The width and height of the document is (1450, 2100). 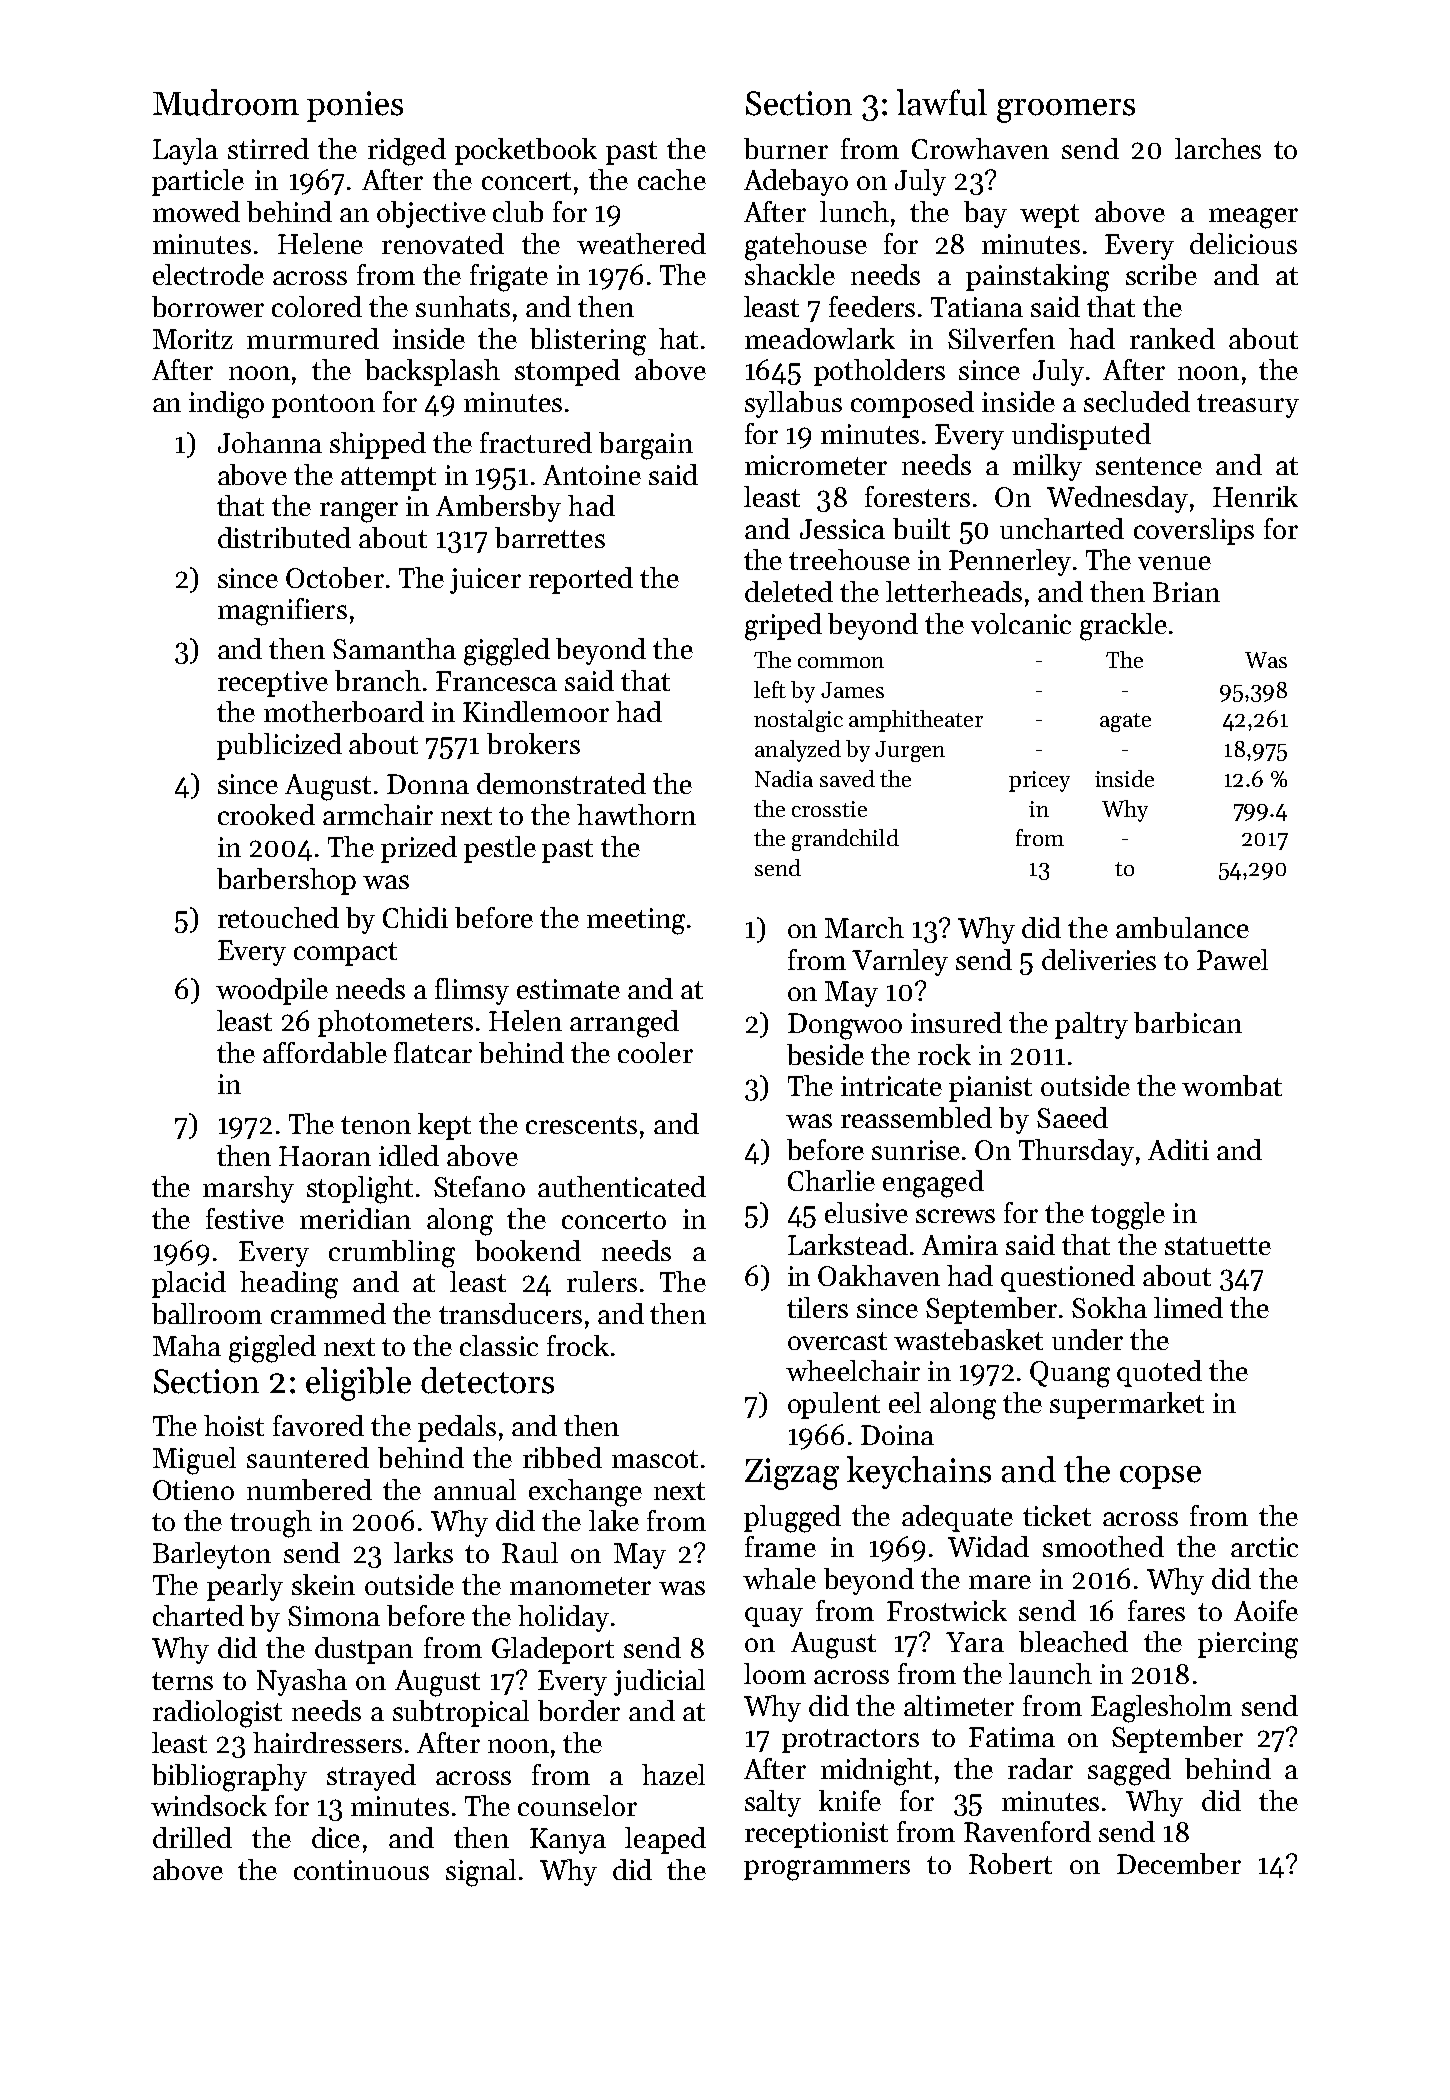 What do you see at coordinates (602, 1281) in the document?
I see `rulers` at bounding box center [602, 1281].
